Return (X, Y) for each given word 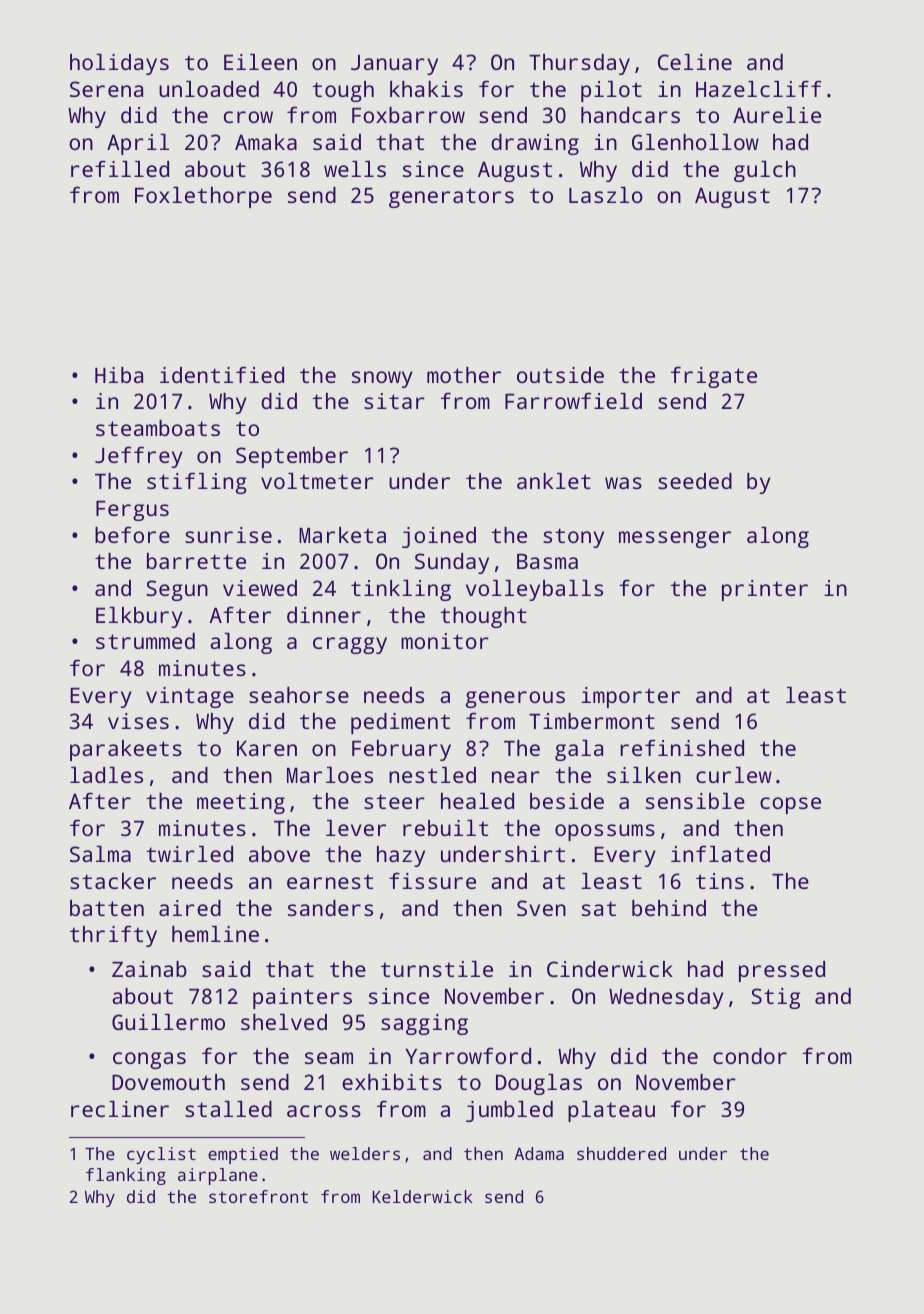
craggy (350, 645)
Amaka (266, 142)
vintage (190, 697)
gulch (765, 171)
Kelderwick (422, 1196)
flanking (126, 1176)
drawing (535, 144)
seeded (695, 481)
